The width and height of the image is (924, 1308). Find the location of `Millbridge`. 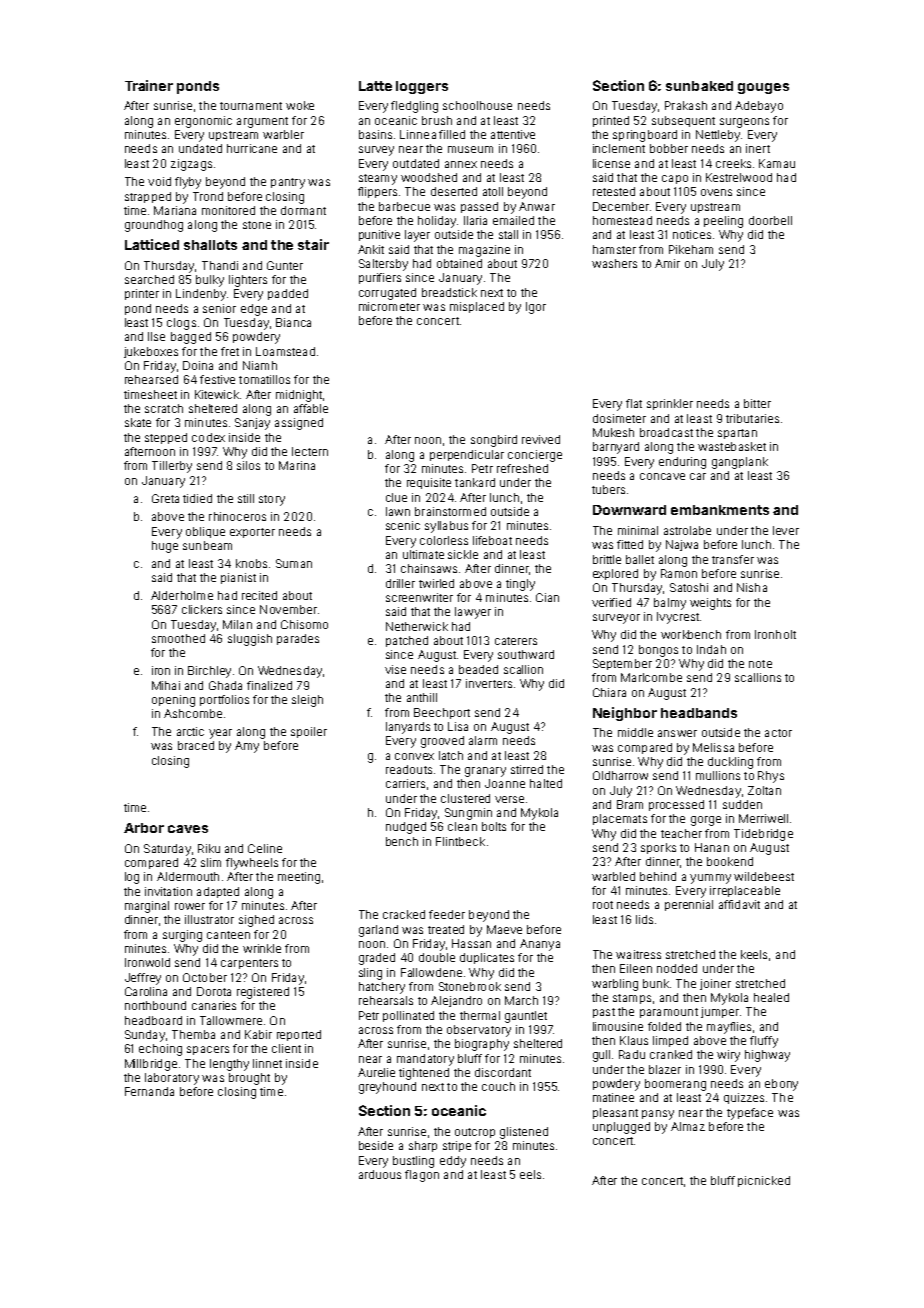

Millbridge is located at coordinates (151, 1065).
